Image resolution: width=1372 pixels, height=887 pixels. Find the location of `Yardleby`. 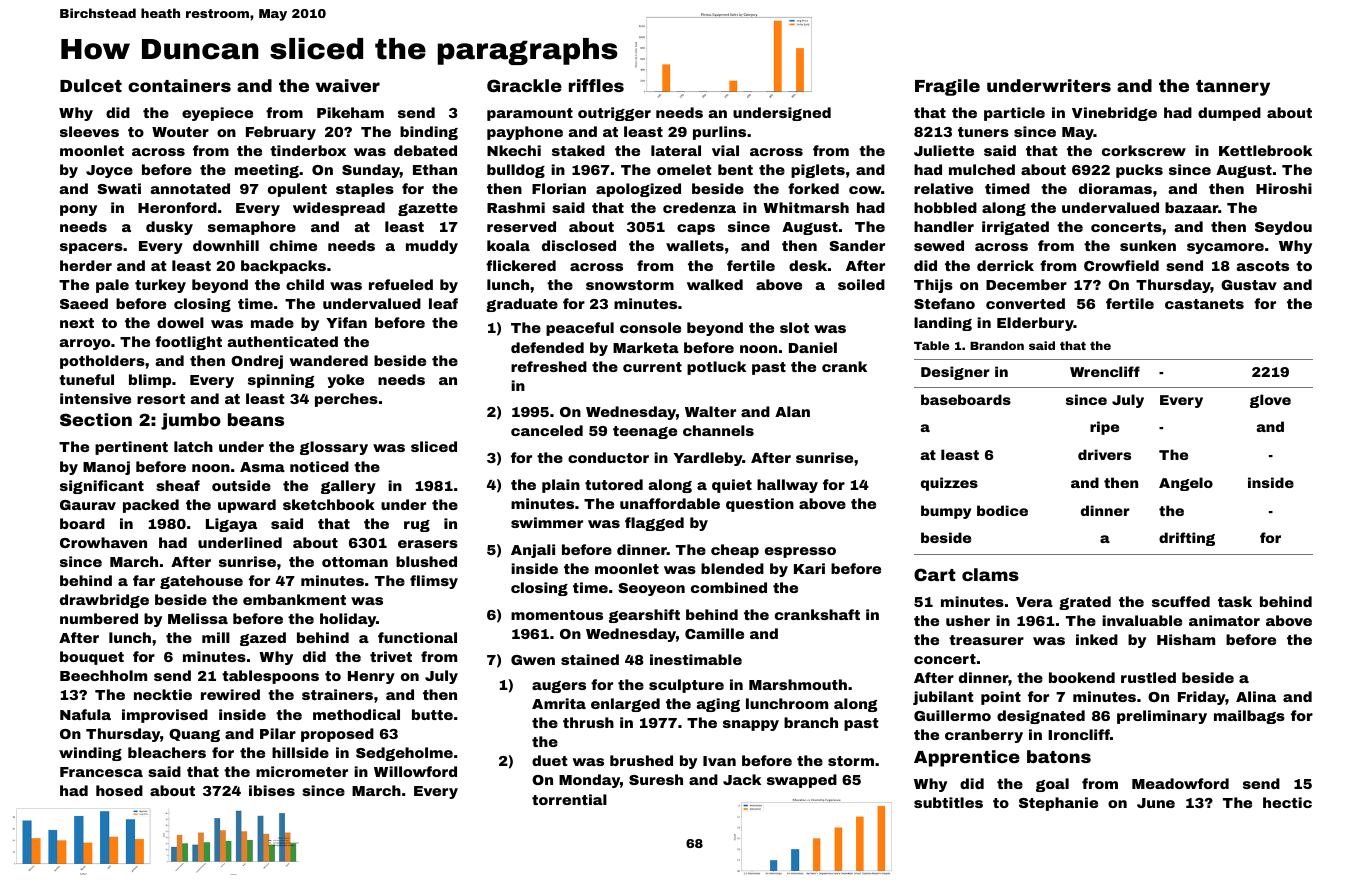

Yardleby is located at coordinates (708, 459).
